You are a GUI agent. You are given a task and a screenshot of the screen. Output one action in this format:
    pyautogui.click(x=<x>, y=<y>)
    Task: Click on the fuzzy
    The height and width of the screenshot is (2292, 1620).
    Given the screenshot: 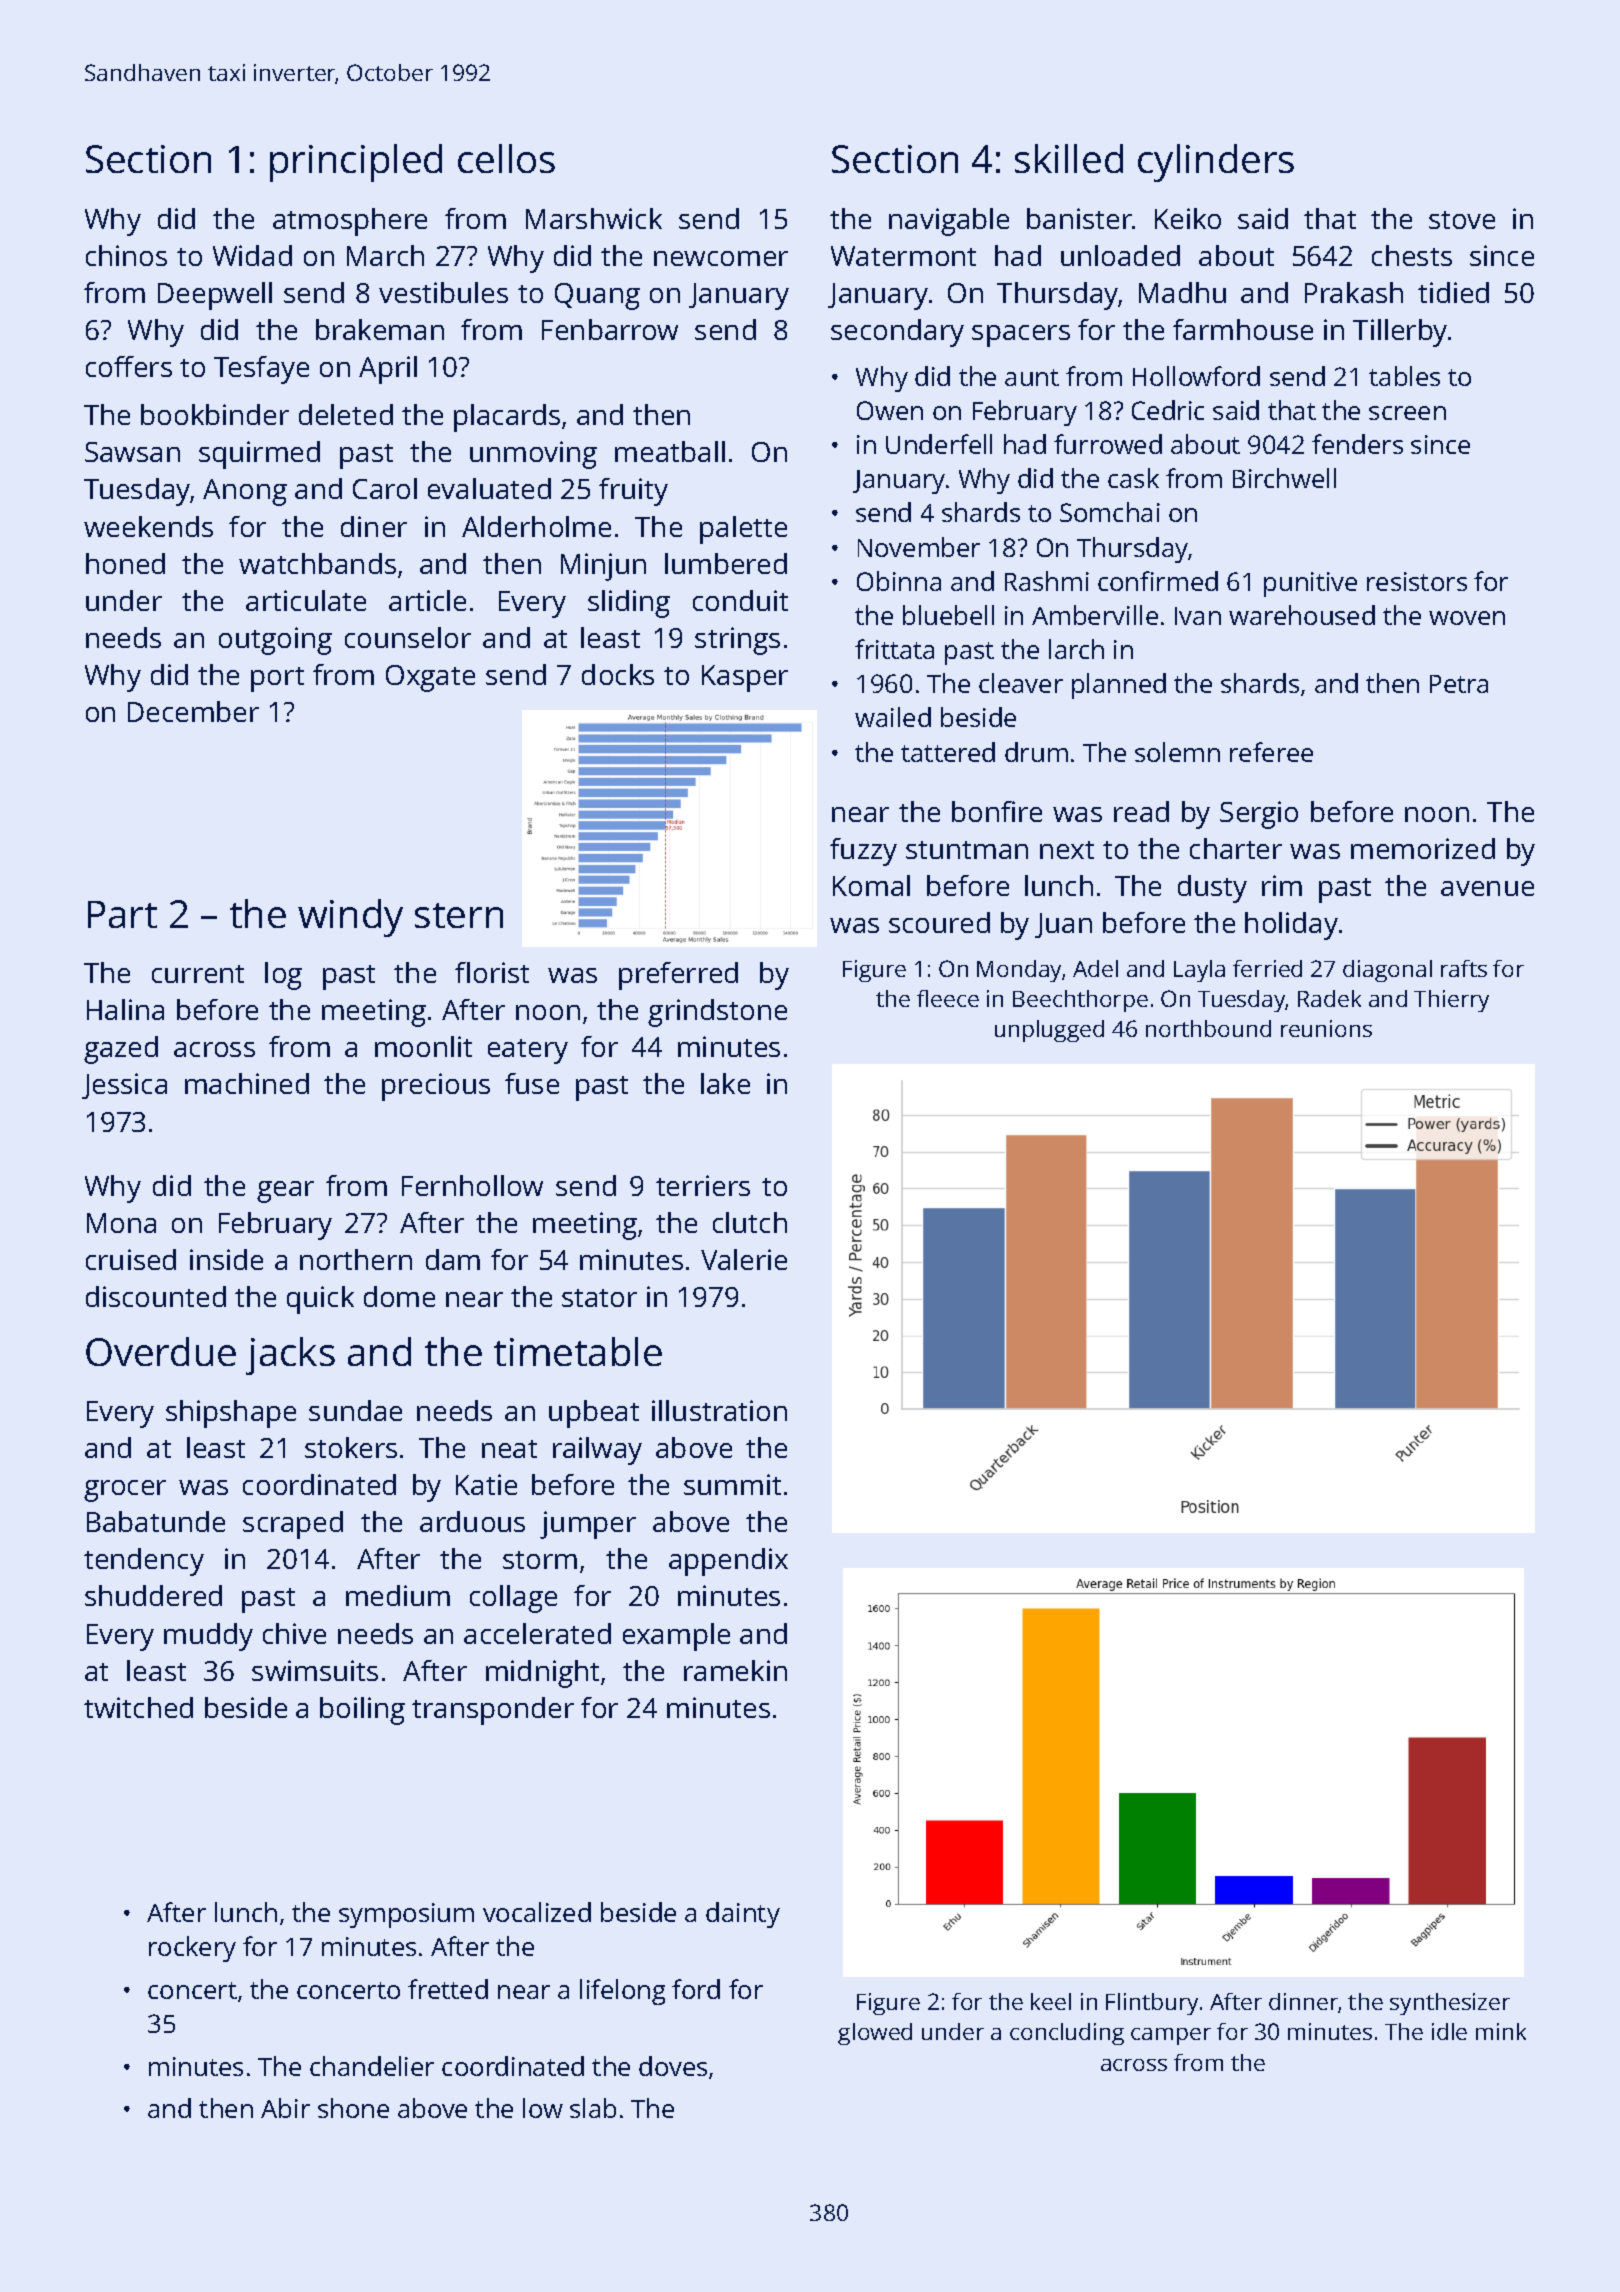 What is the action you would take?
    pyautogui.click(x=863, y=852)
